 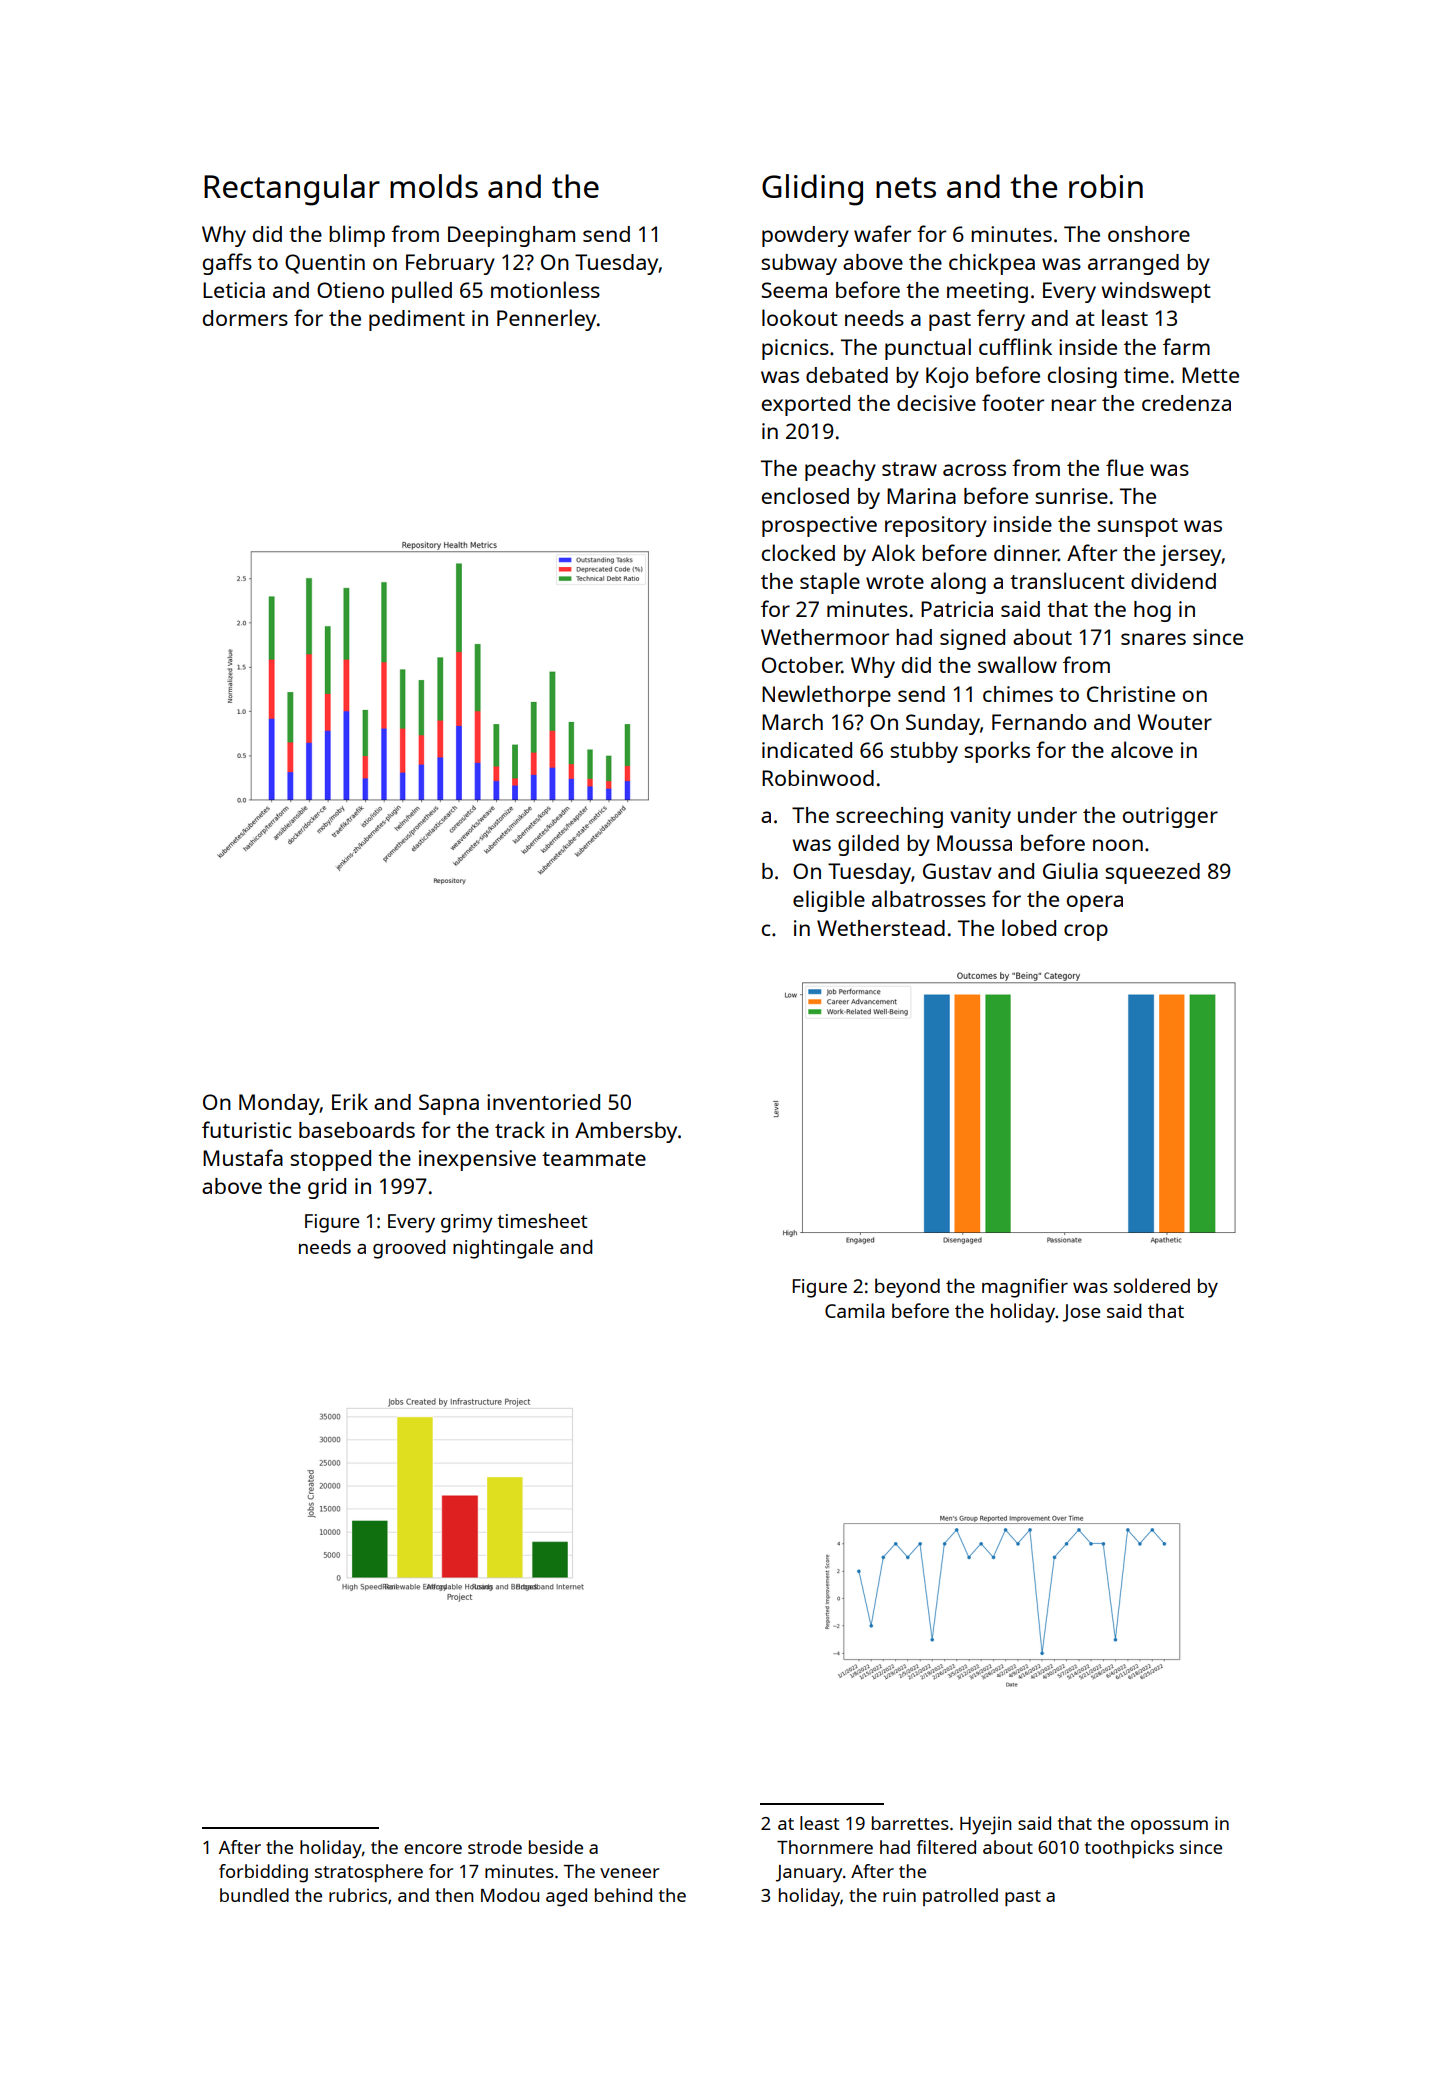 What do you see at coordinates (409, 1249) in the page?
I see `grooved` at bounding box center [409, 1249].
